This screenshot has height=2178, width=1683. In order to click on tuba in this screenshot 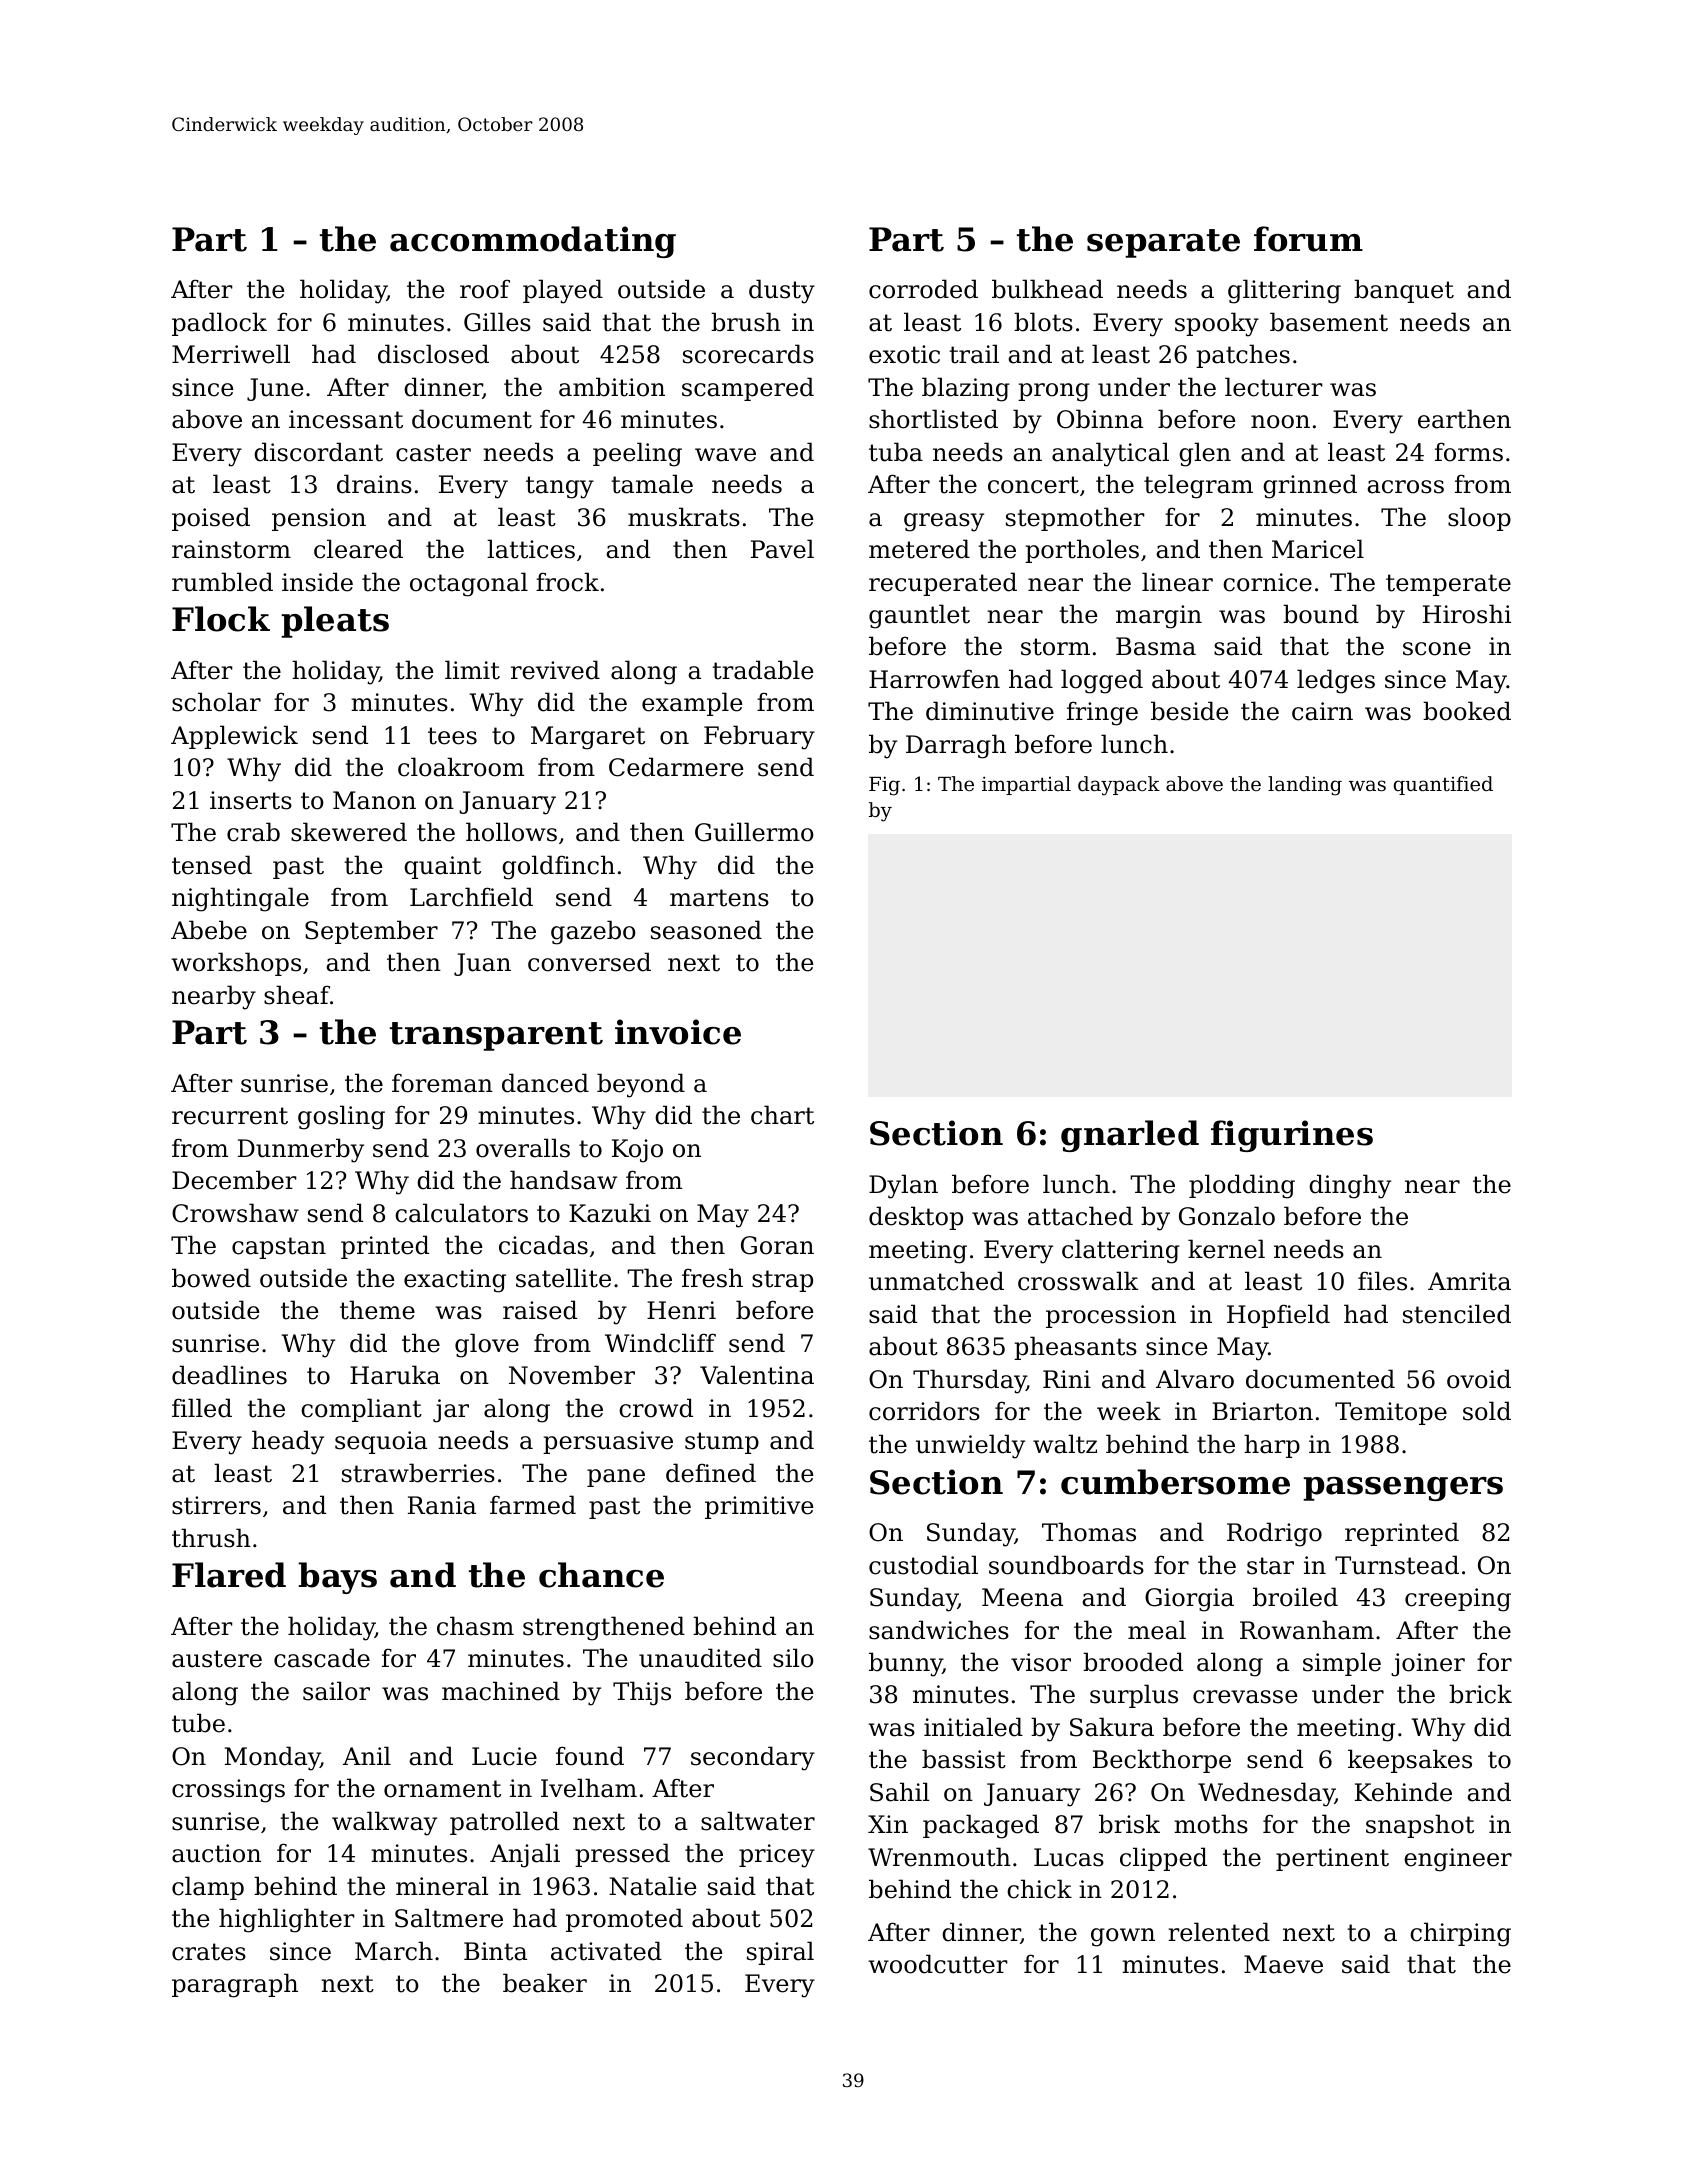, I will do `click(896, 452)`.
